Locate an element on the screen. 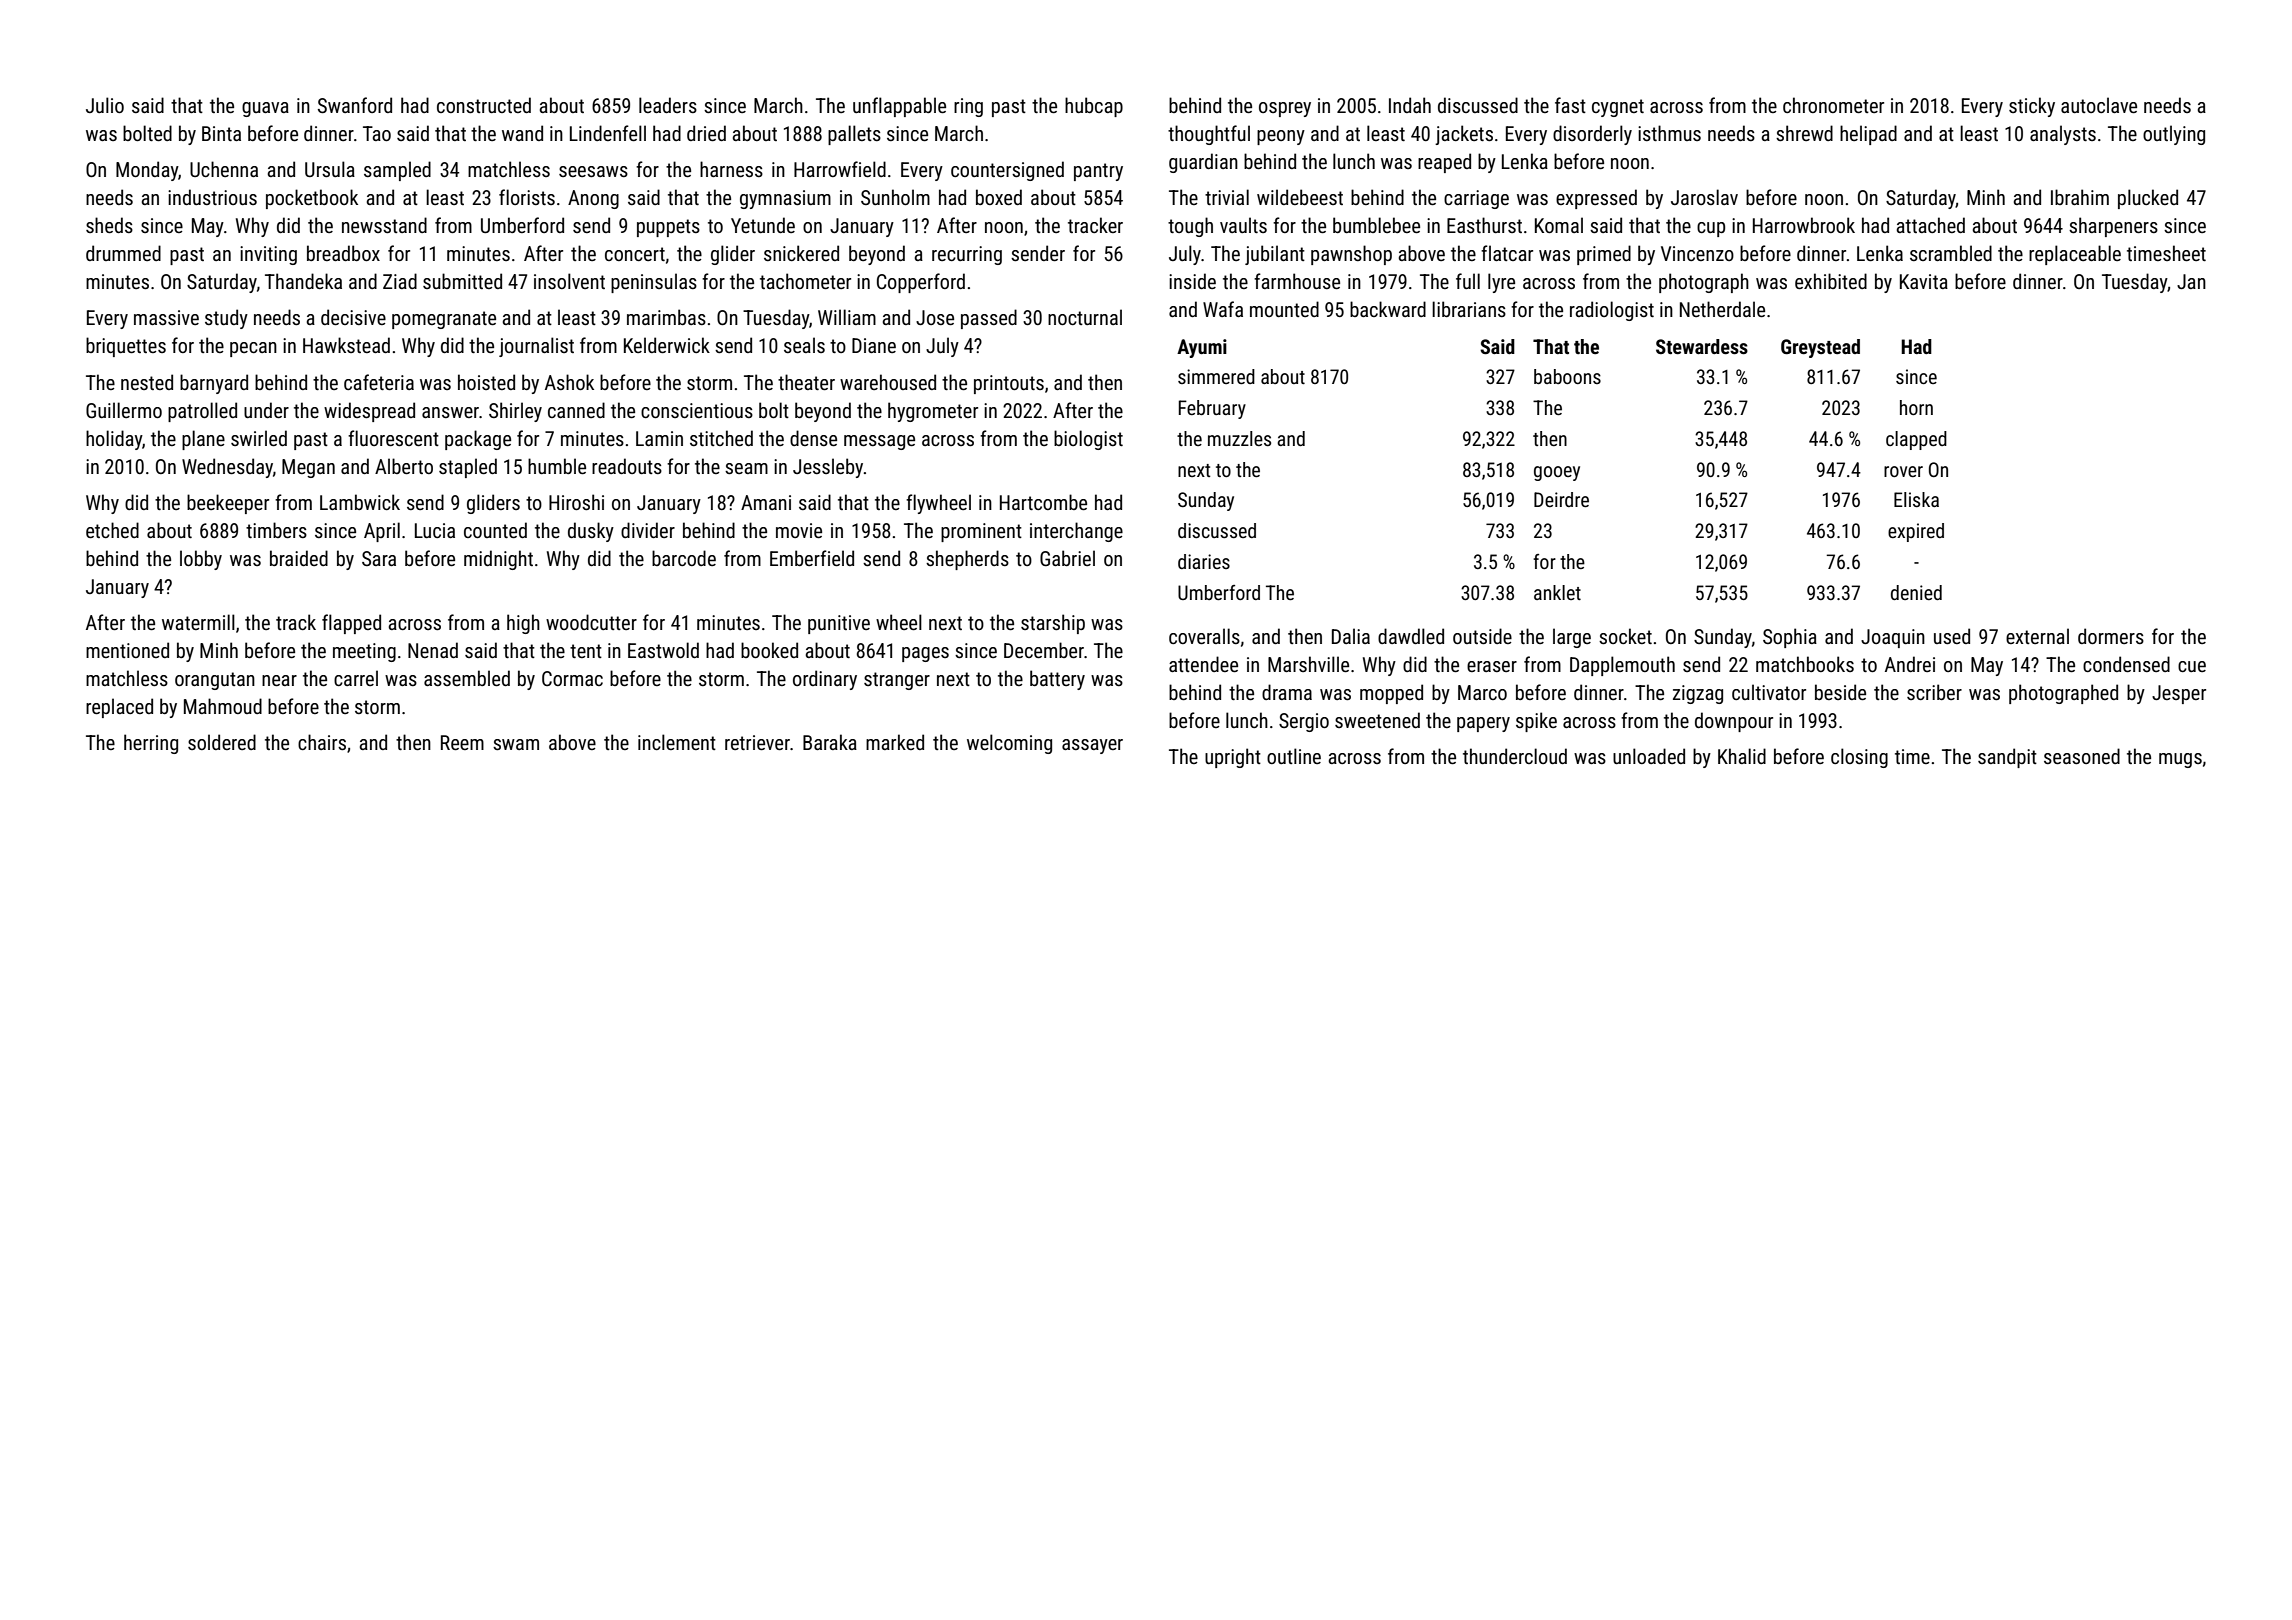  hubcap is located at coordinates (1094, 107).
